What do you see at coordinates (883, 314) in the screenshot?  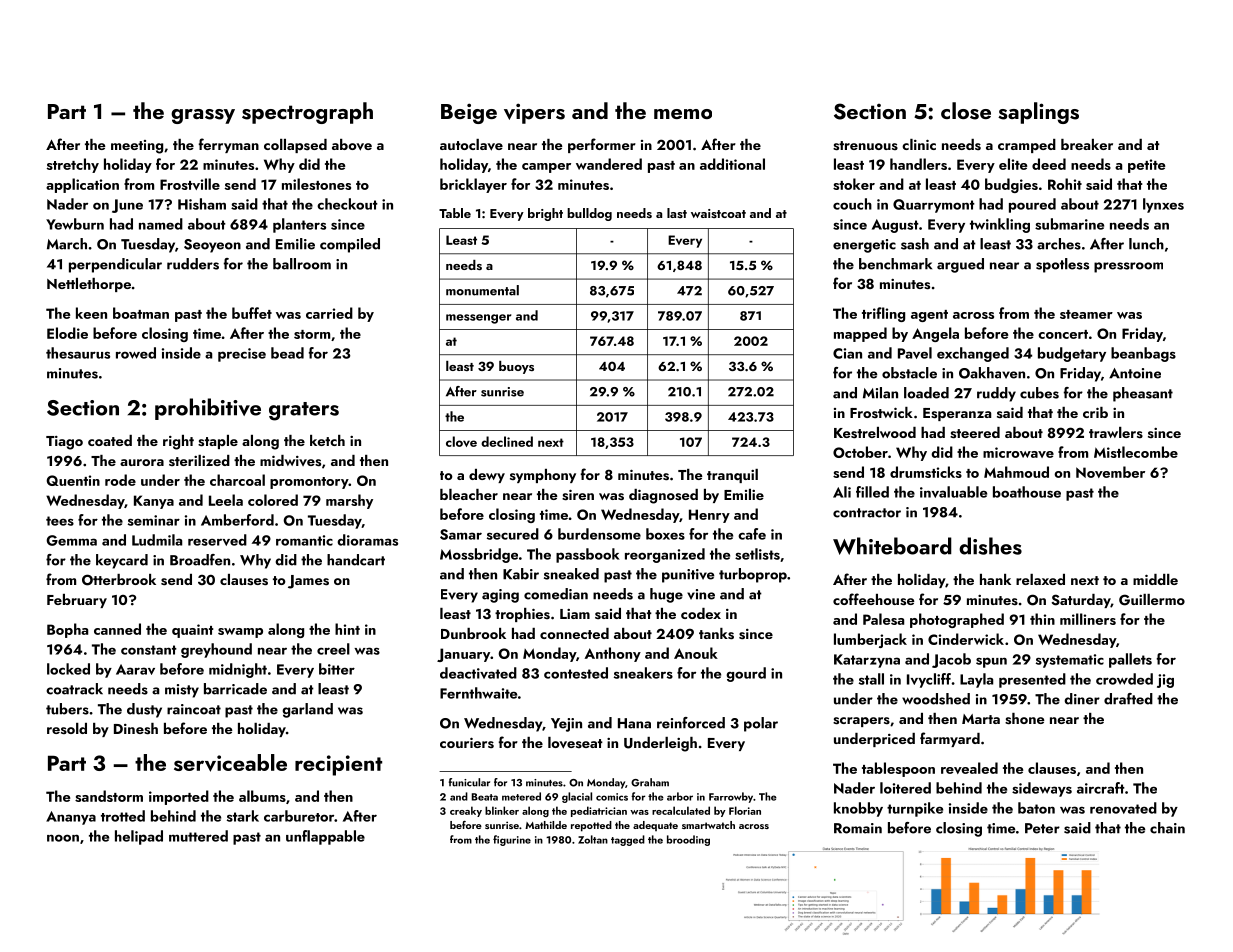 I see `trifling` at bounding box center [883, 314].
